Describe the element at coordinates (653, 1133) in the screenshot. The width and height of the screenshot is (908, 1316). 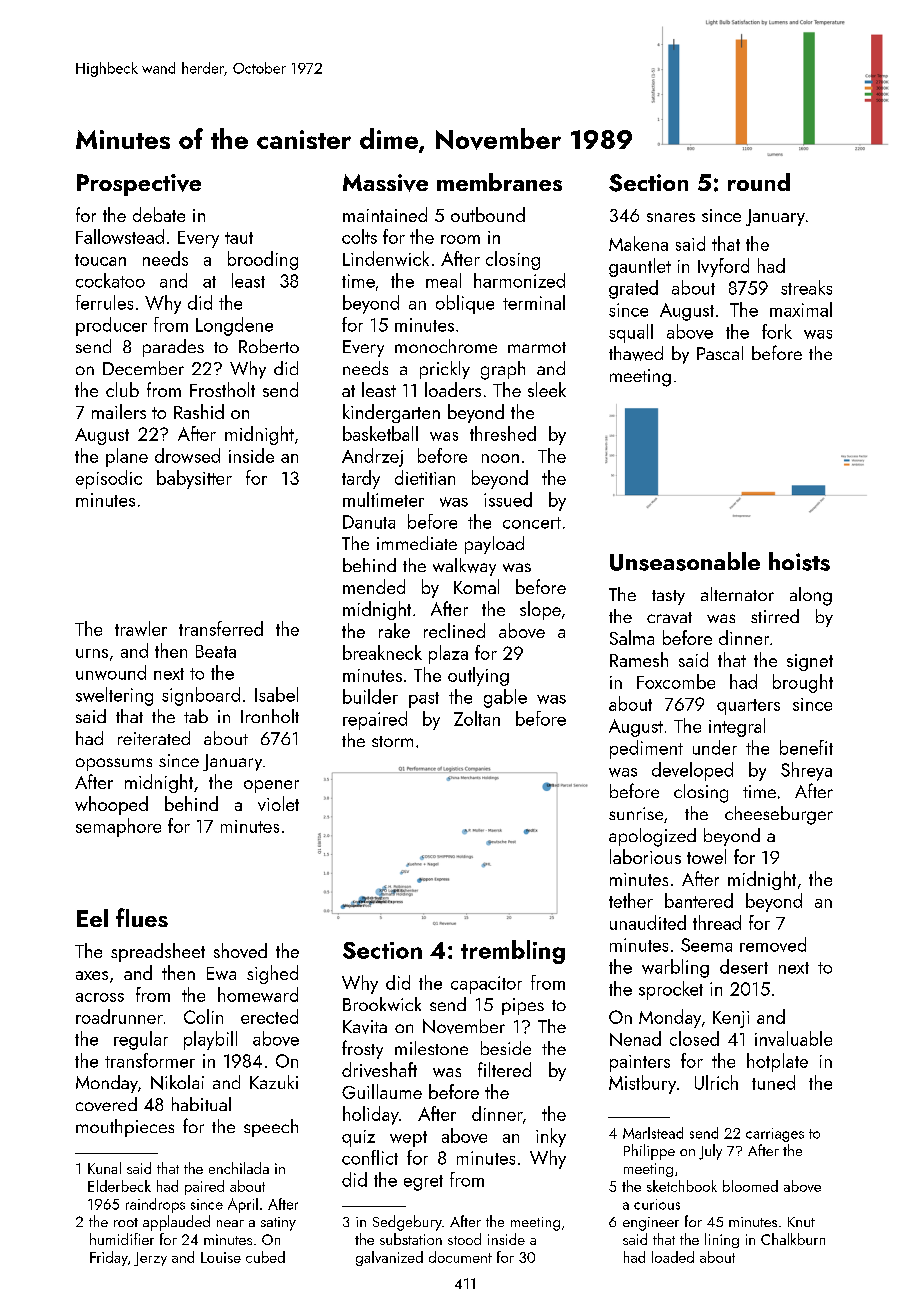
I see `Marlstead` at that location.
